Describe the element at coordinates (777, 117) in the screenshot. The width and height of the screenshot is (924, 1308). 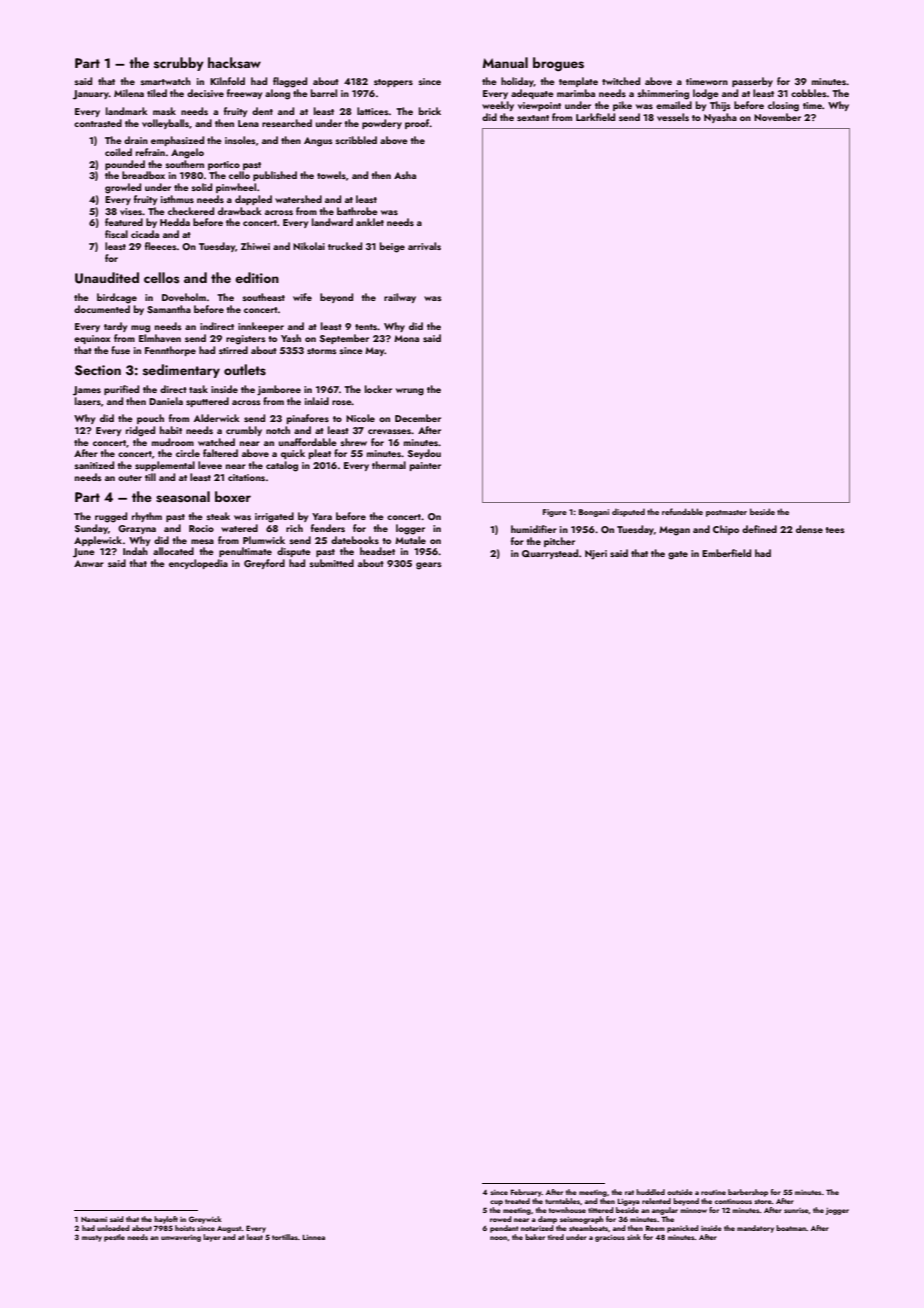
I see `November` at that location.
